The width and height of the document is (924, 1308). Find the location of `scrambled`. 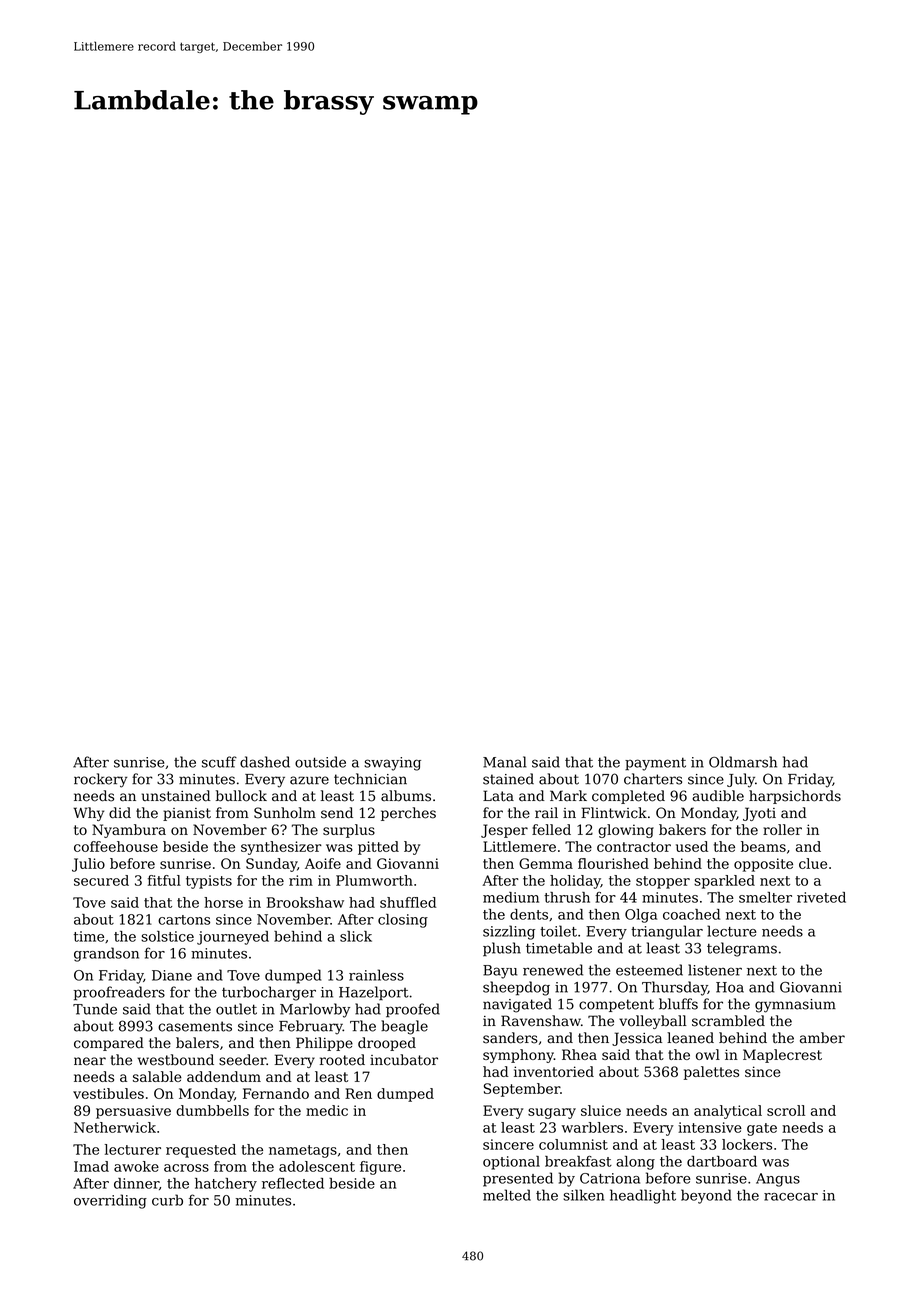

scrambled is located at coordinates (728, 1021).
